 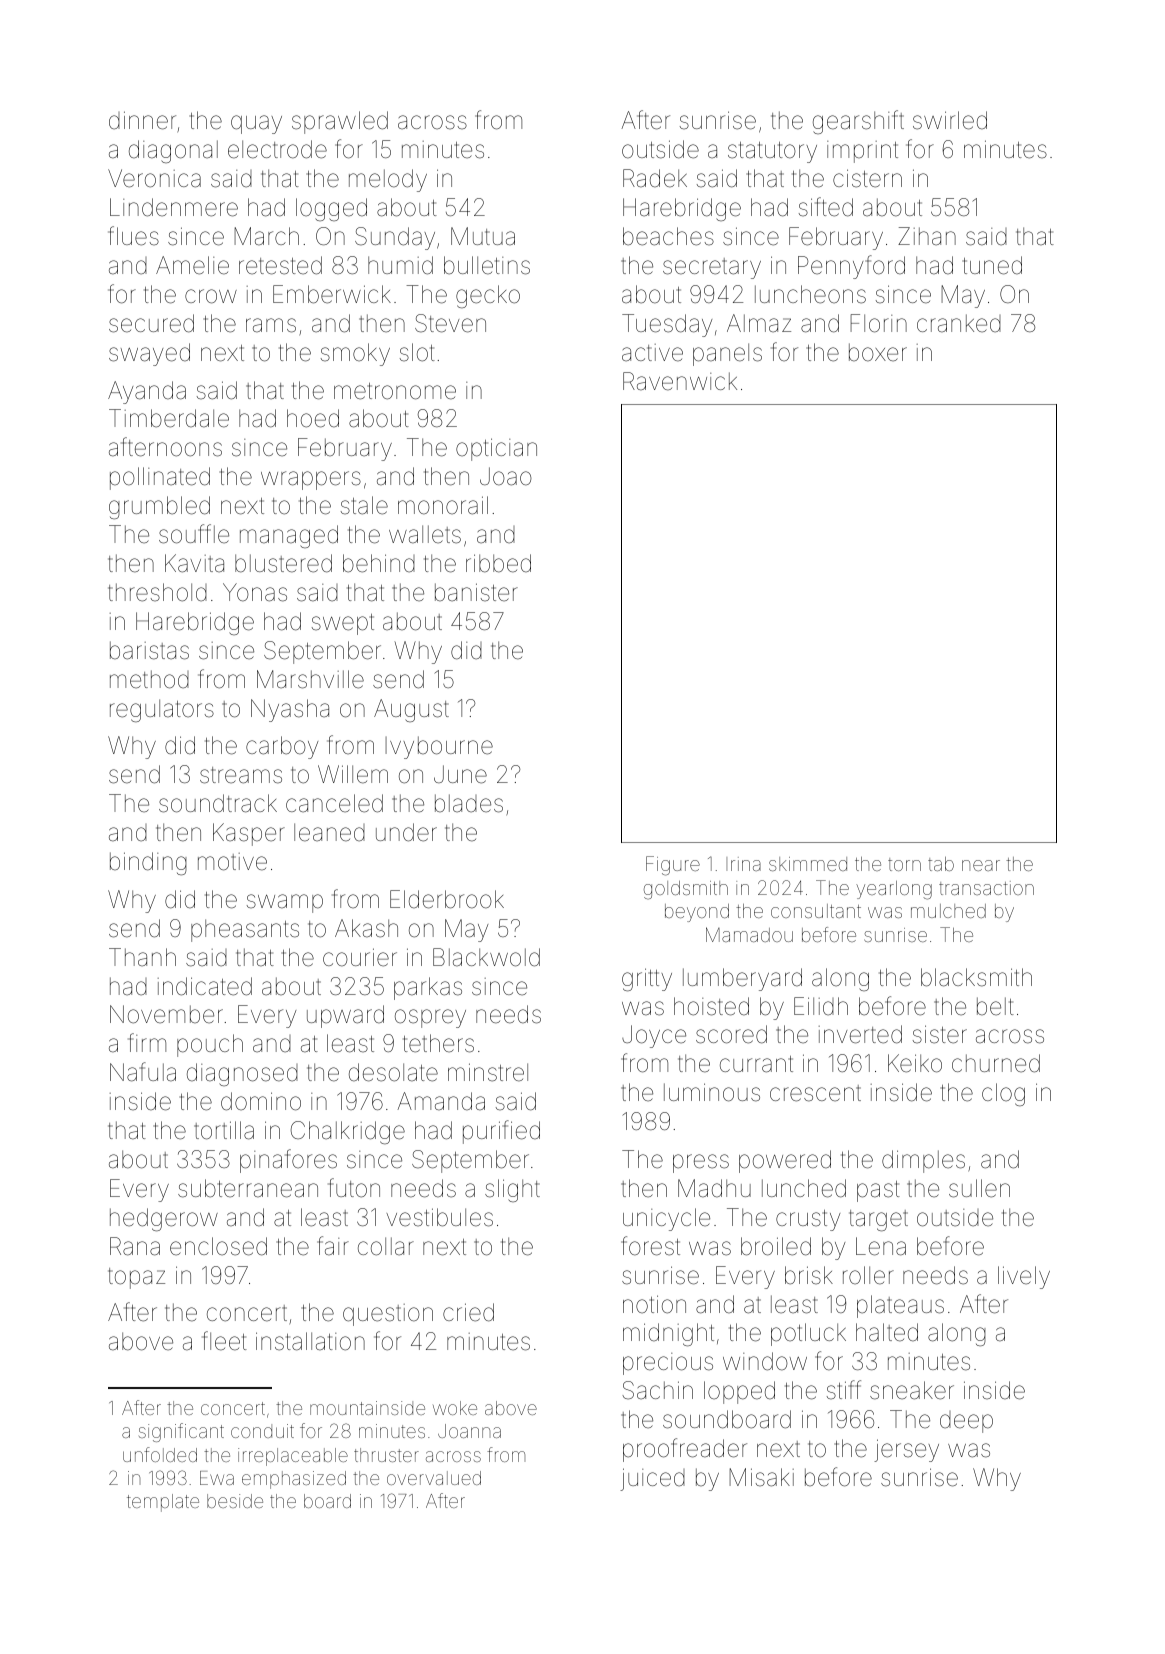 I want to click on firm, so click(x=147, y=1042).
